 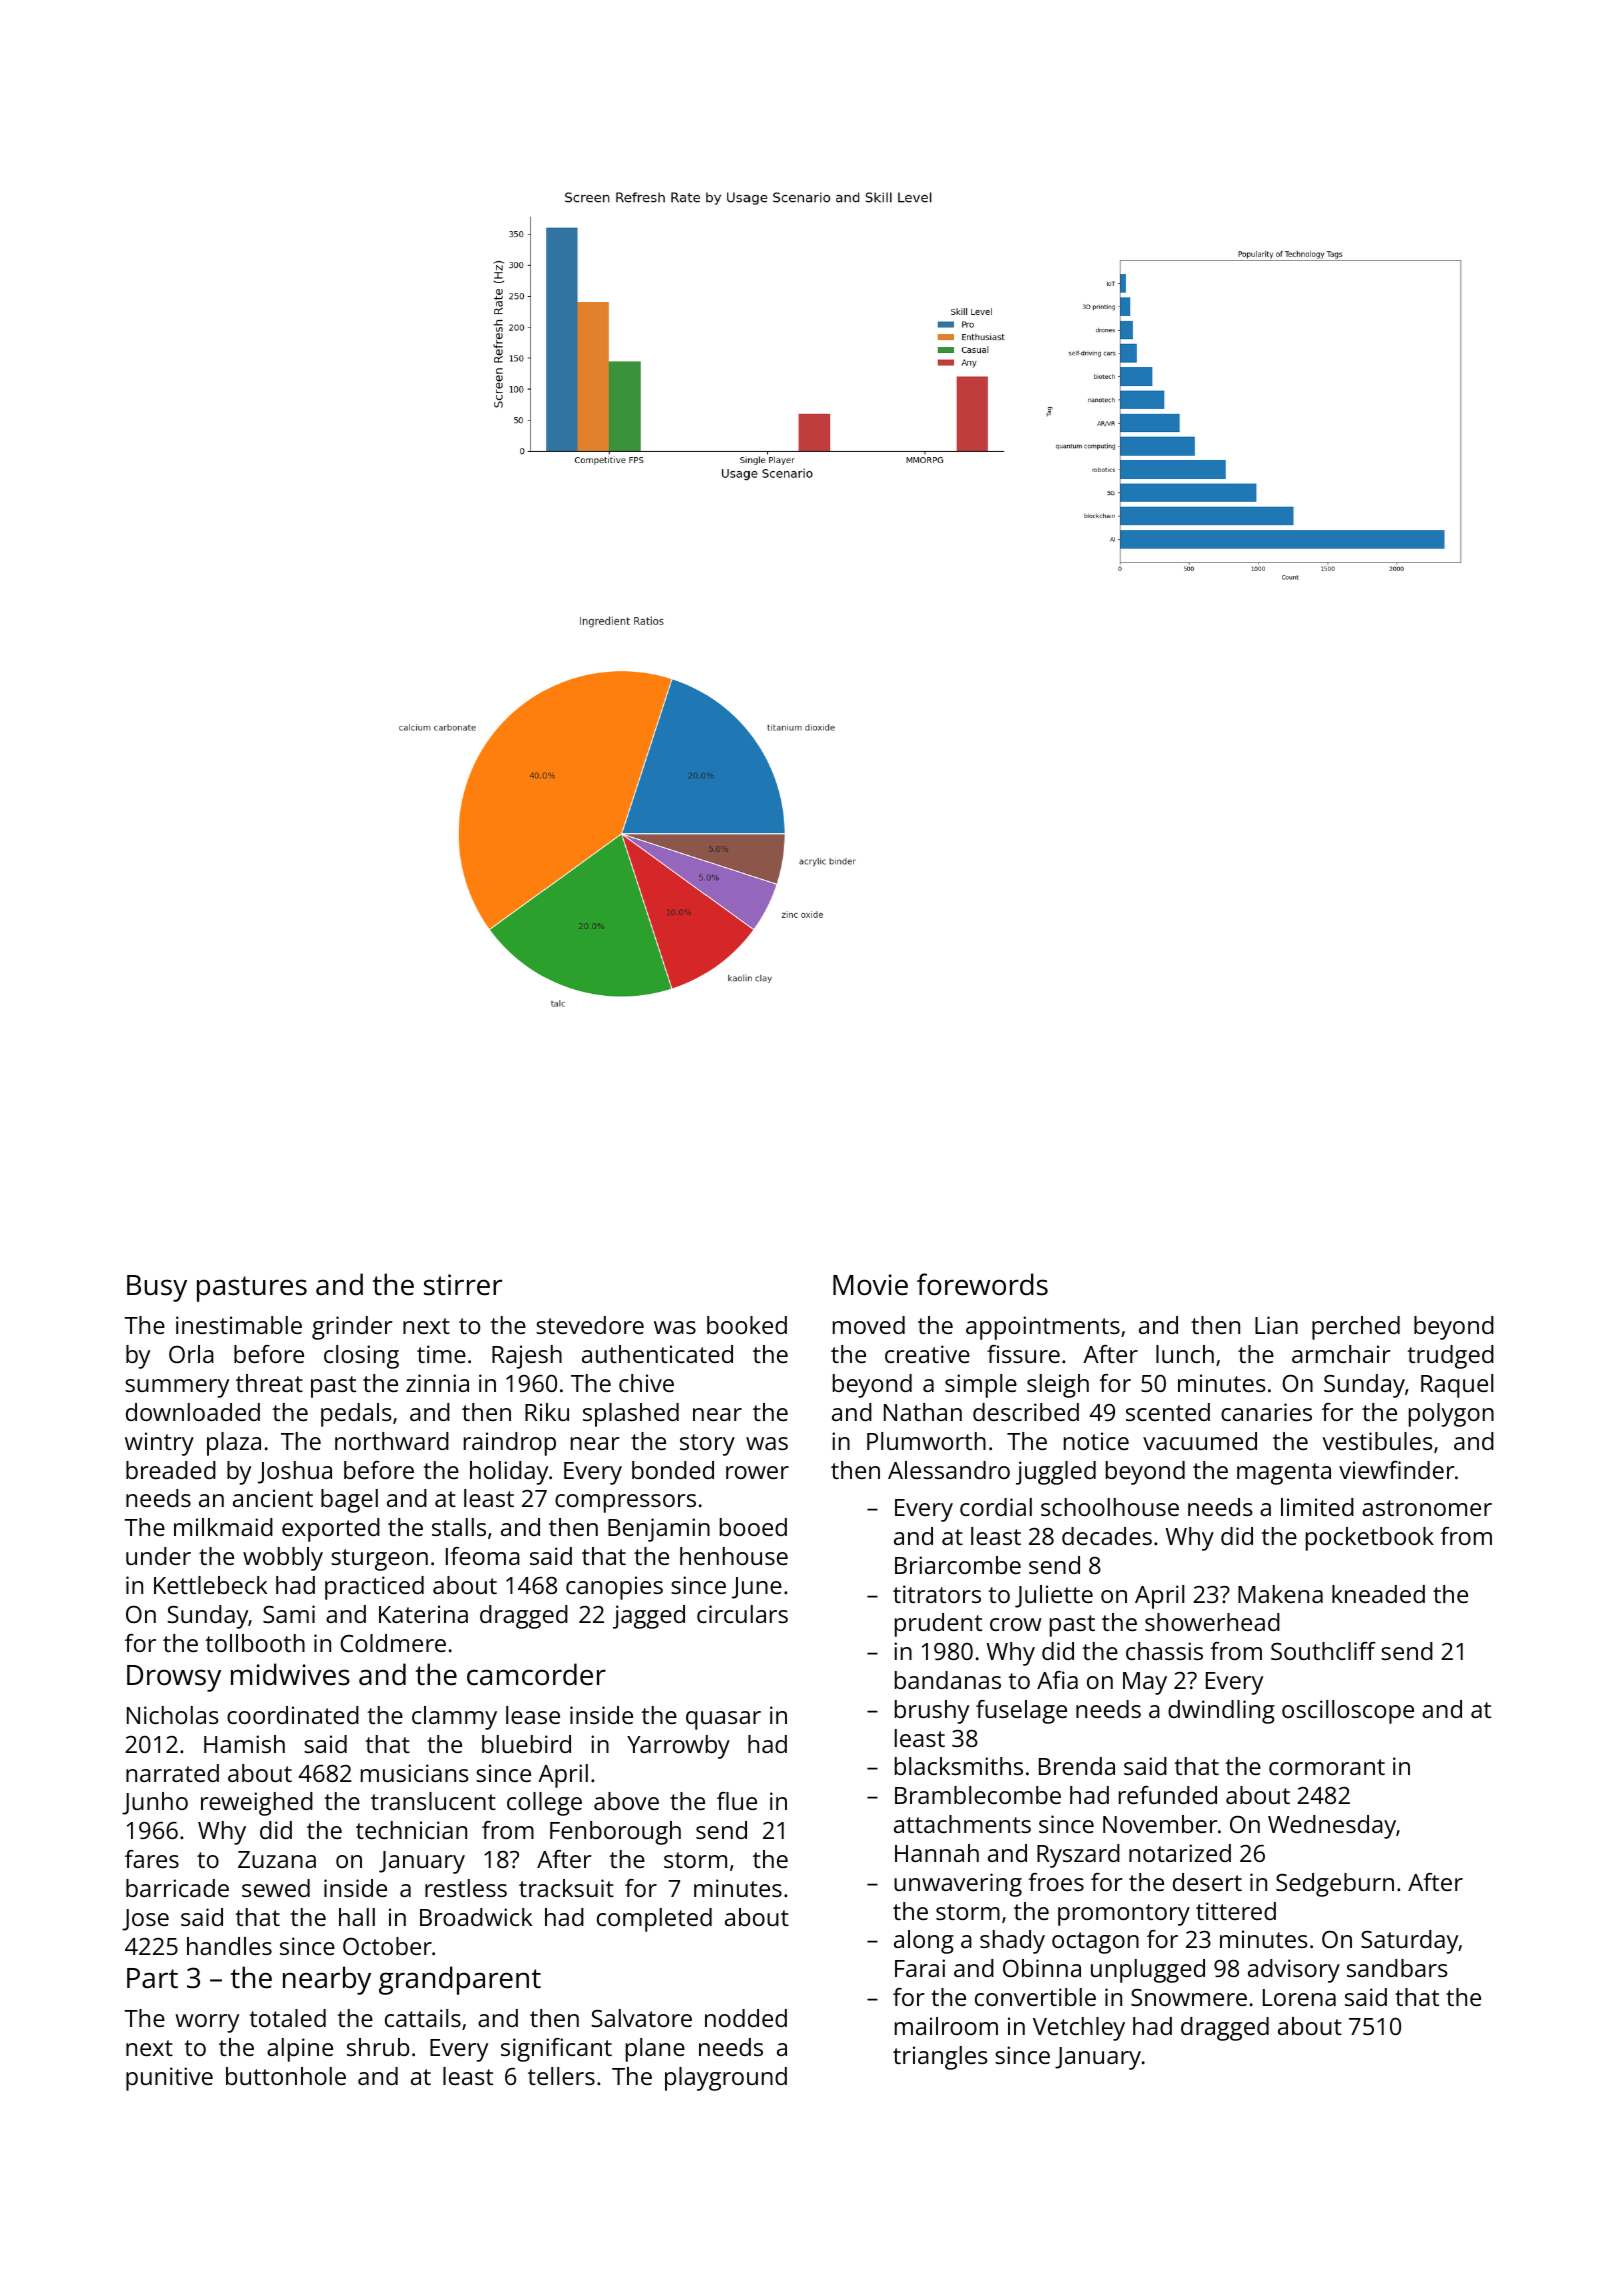 What do you see at coordinates (169, 2079) in the image?
I see `punitive` at bounding box center [169, 2079].
